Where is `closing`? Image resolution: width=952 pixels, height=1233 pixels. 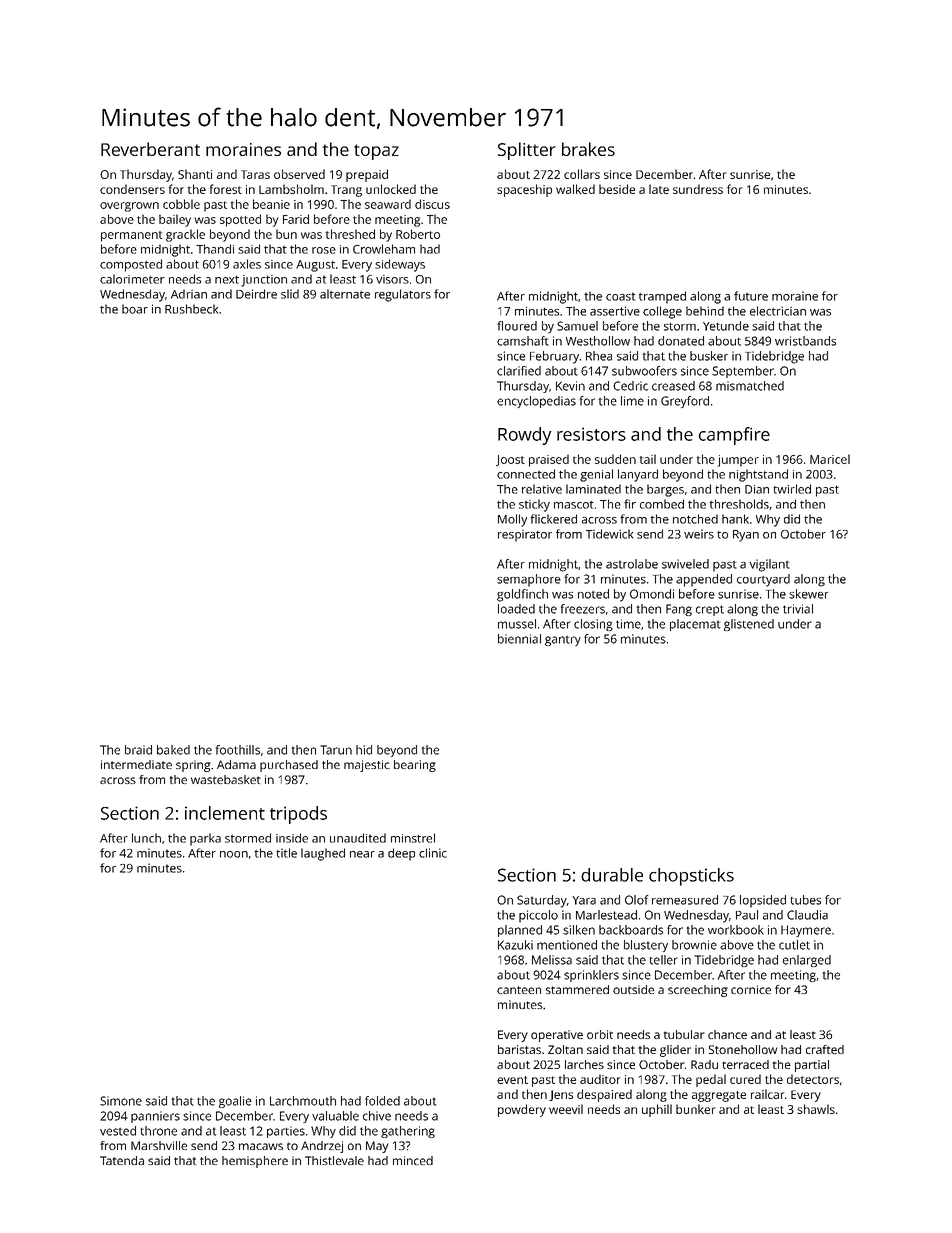 closing is located at coordinates (593, 625).
